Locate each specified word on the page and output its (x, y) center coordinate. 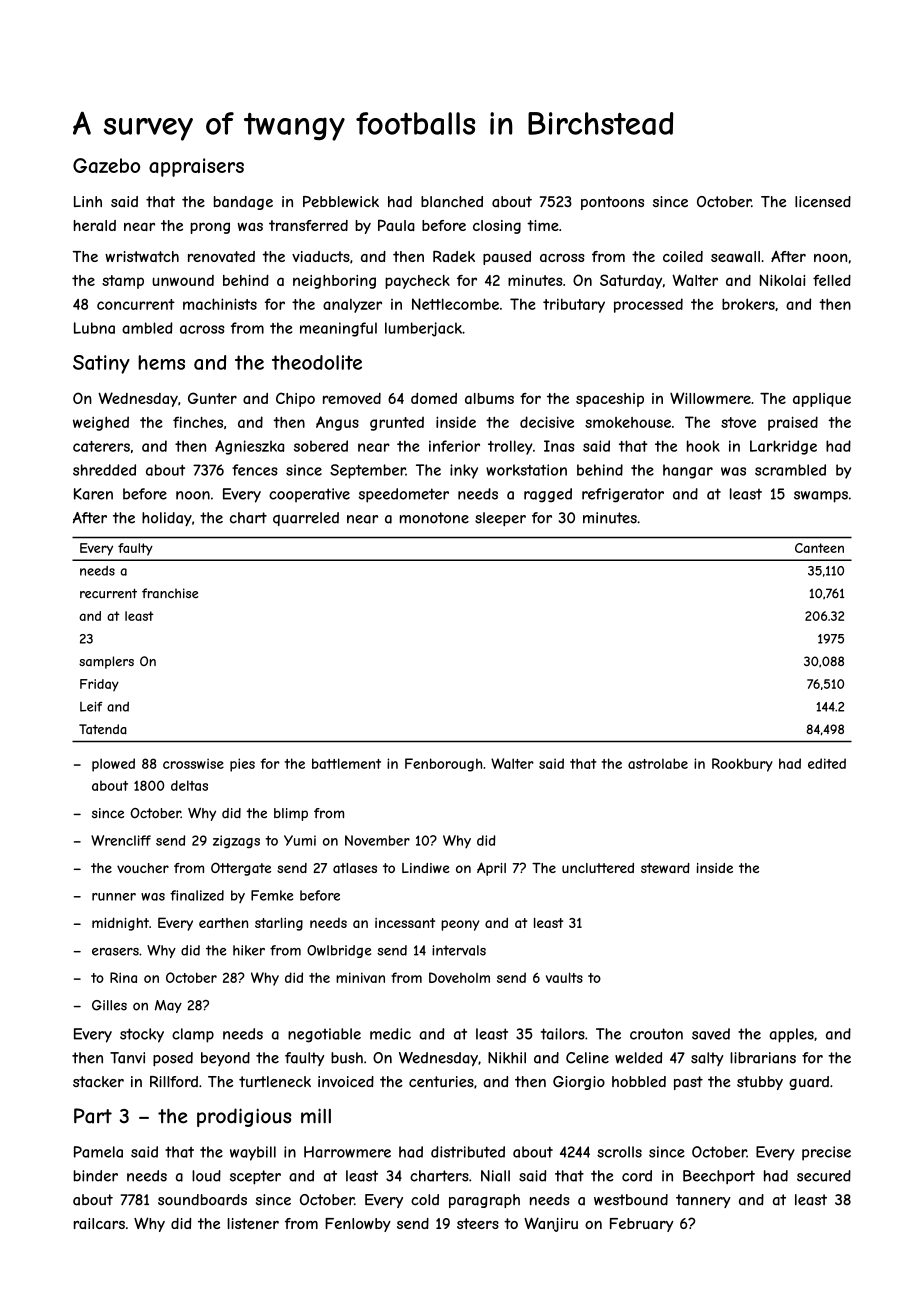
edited (827, 763)
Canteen (819, 548)
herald (95, 225)
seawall (735, 256)
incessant (405, 923)
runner (114, 897)
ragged (548, 495)
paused (507, 258)
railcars (99, 1224)
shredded (104, 470)
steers (478, 1223)
